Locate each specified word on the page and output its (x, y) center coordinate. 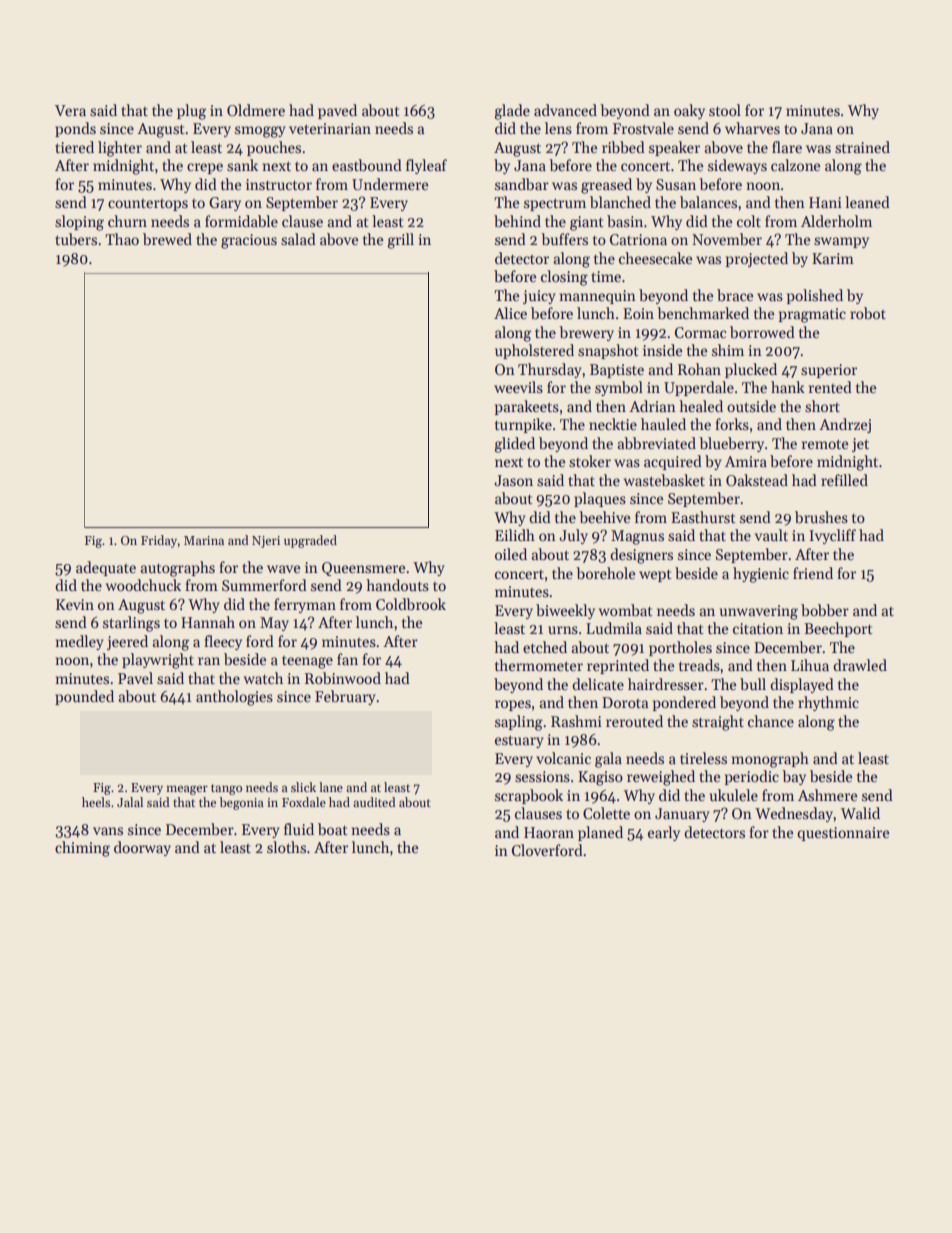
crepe (205, 168)
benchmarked (703, 313)
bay (794, 777)
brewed (167, 239)
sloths (286, 847)
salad (298, 239)
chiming (82, 849)
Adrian (652, 406)
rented (830, 387)
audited (374, 802)
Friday (159, 541)
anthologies (234, 698)
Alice (510, 313)
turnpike (523, 425)
